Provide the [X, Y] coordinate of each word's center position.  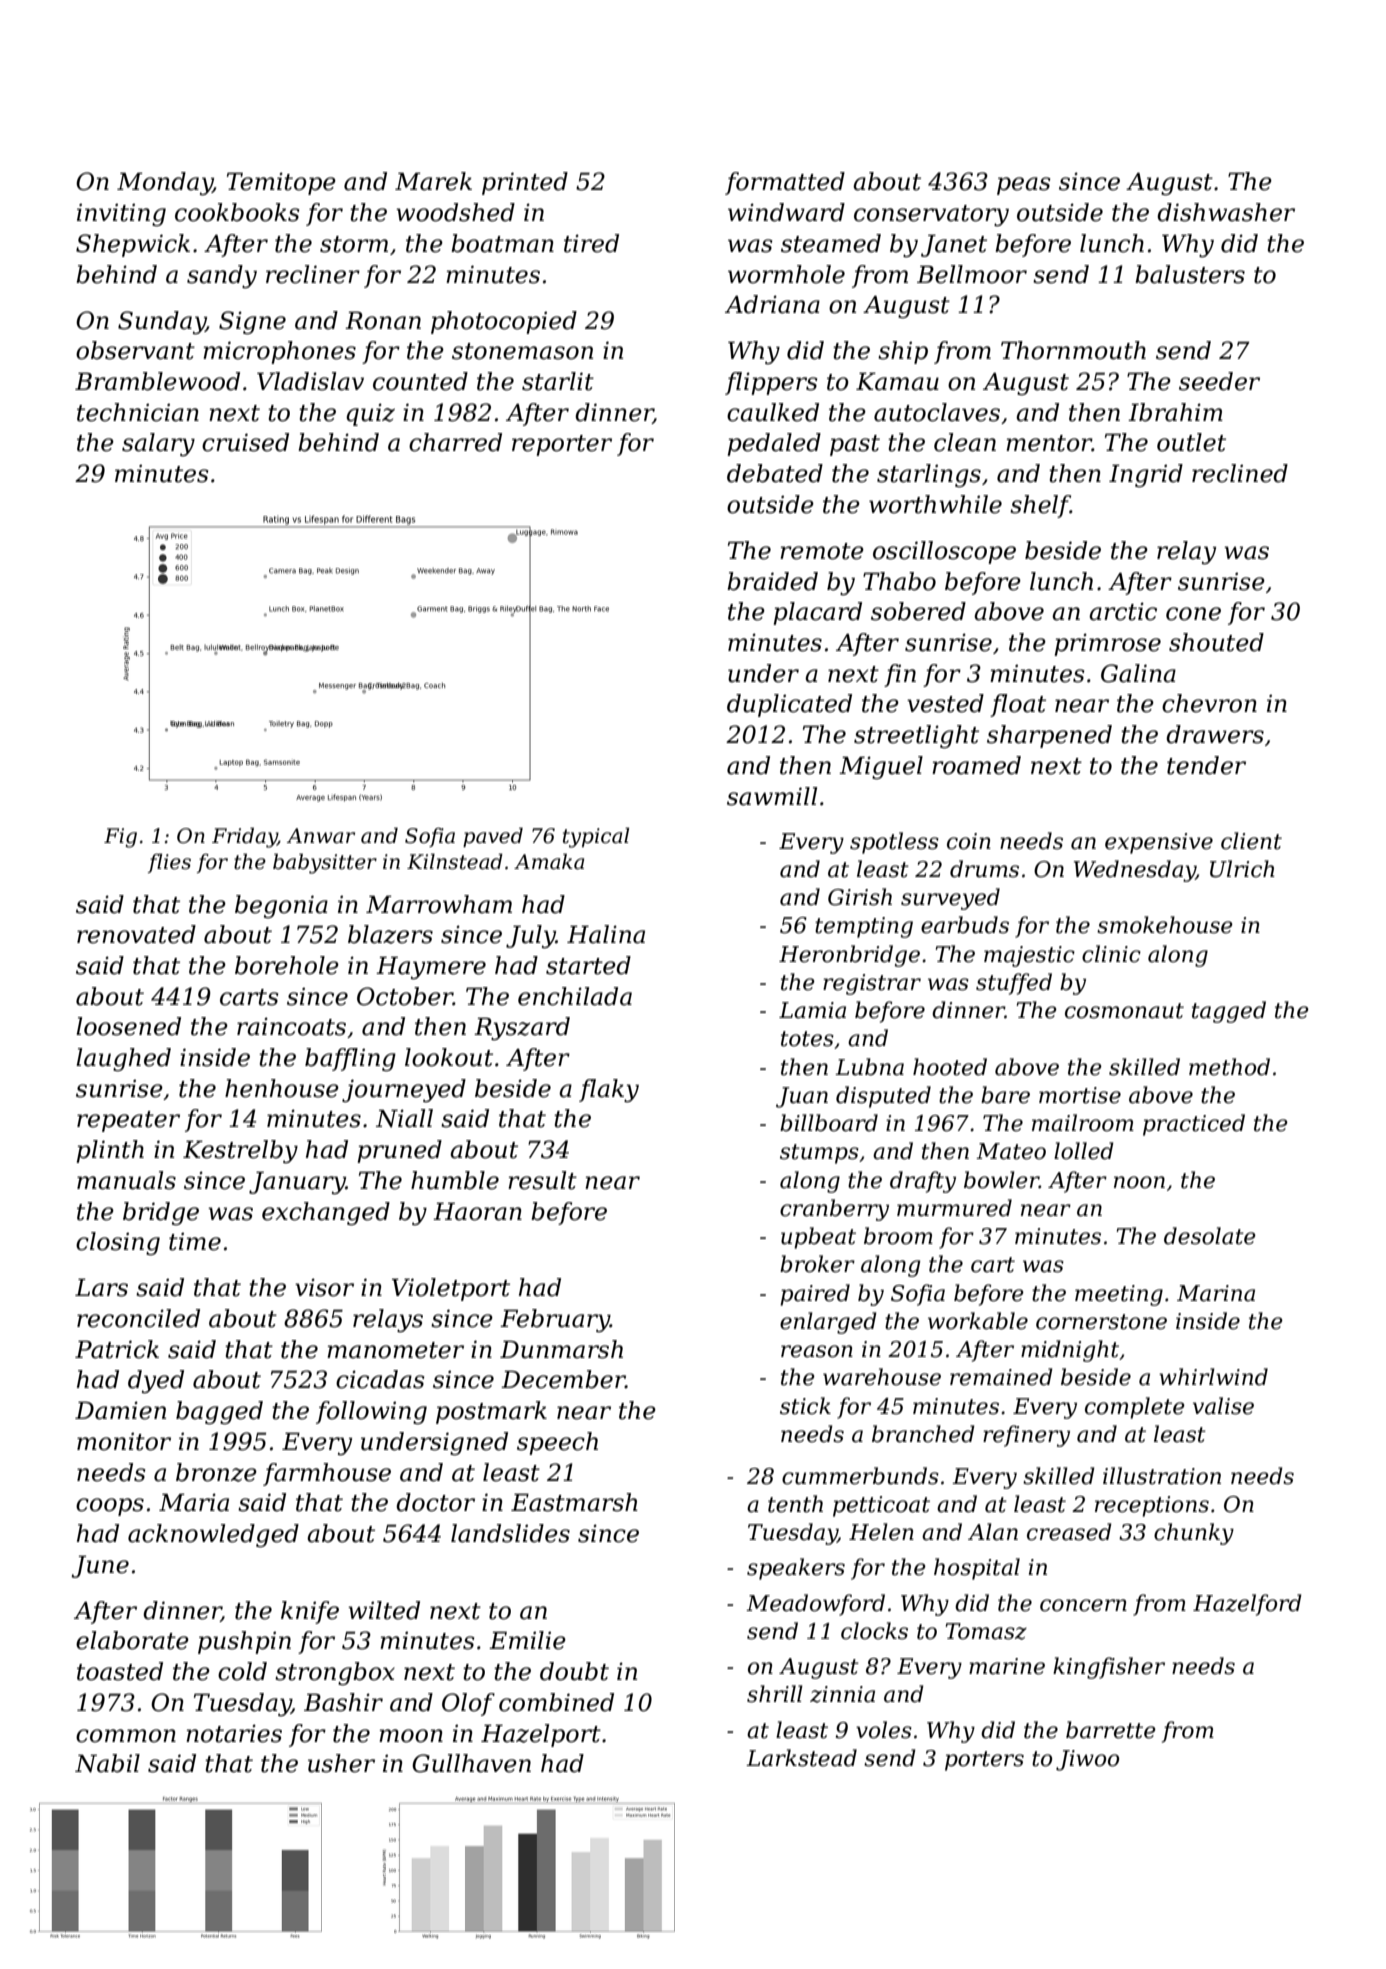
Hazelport [541, 1735]
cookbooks [237, 212]
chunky [1194, 1534]
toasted [120, 1671]
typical [596, 837]
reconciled [138, 1318]
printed [525, 183]
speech [557, 1443]
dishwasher [1226, 212]
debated [775, 473]
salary [158, 445]
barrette [1111, 1730]
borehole [287, 965]
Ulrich [1242, 869]
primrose [1107, 644]
